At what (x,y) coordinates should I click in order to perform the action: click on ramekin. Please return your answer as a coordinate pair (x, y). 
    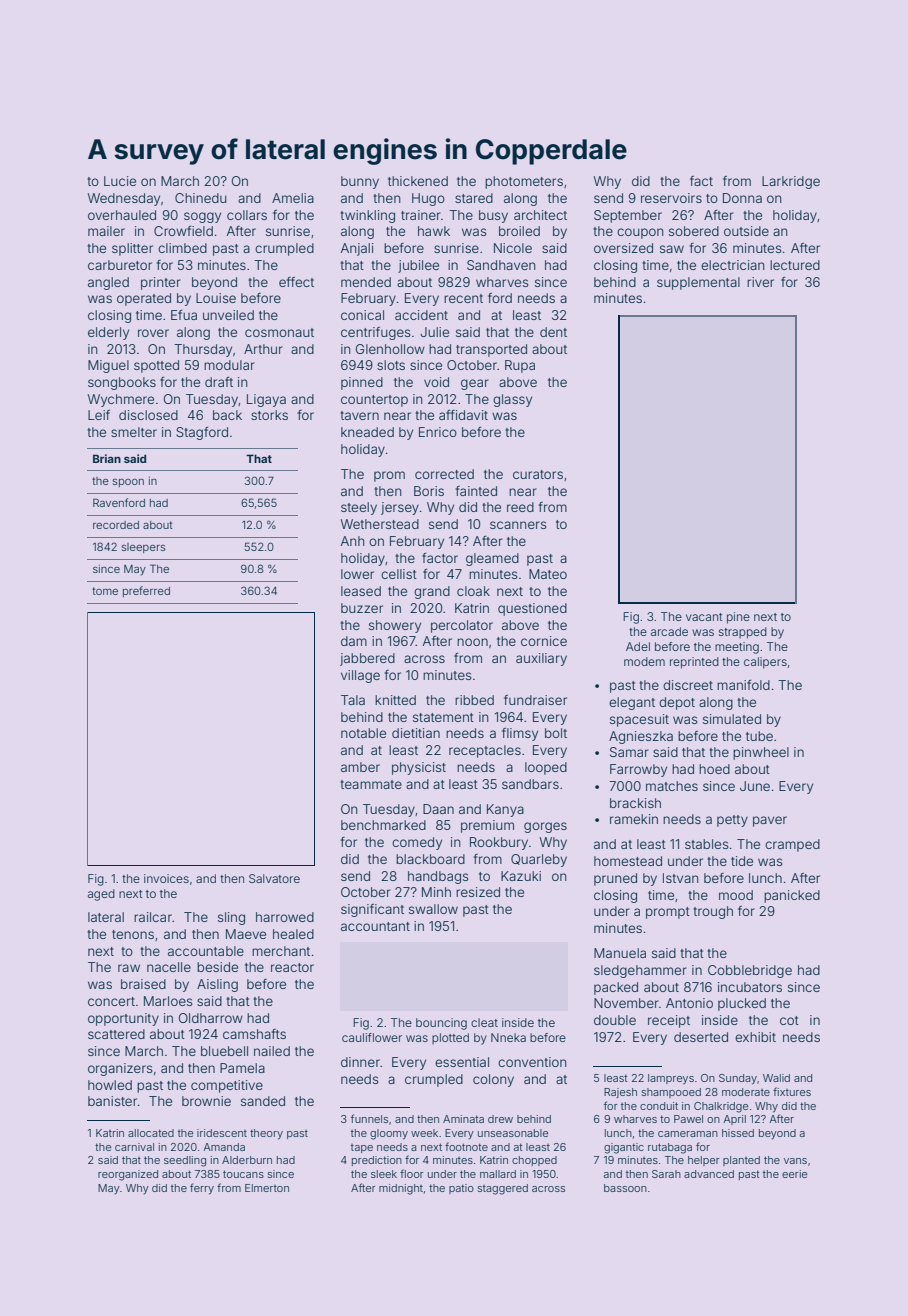
    Looking at the image, I should click on (634, 819).
